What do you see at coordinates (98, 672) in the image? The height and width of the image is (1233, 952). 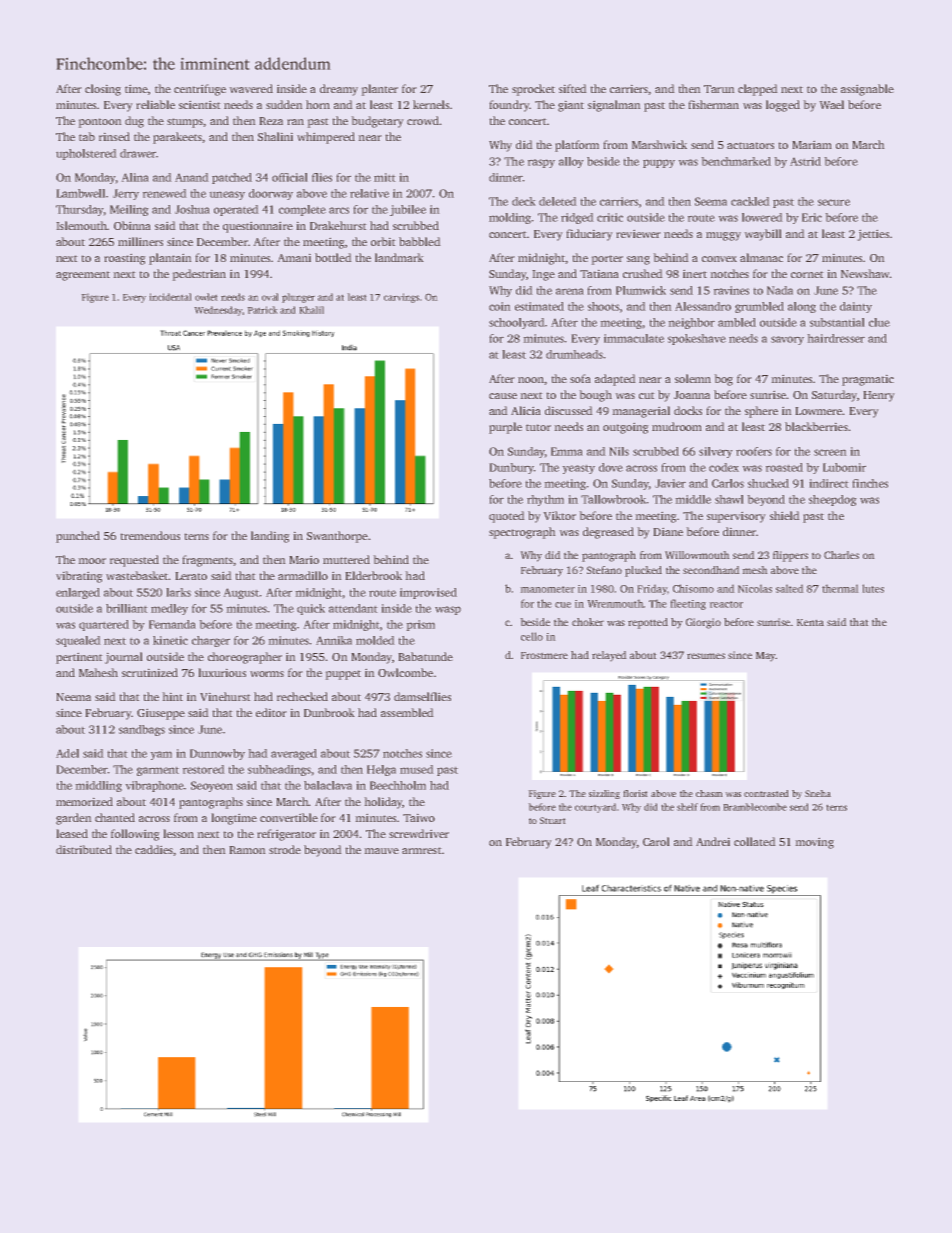 I see `Mahesh` at bounding box center [98, 672].
